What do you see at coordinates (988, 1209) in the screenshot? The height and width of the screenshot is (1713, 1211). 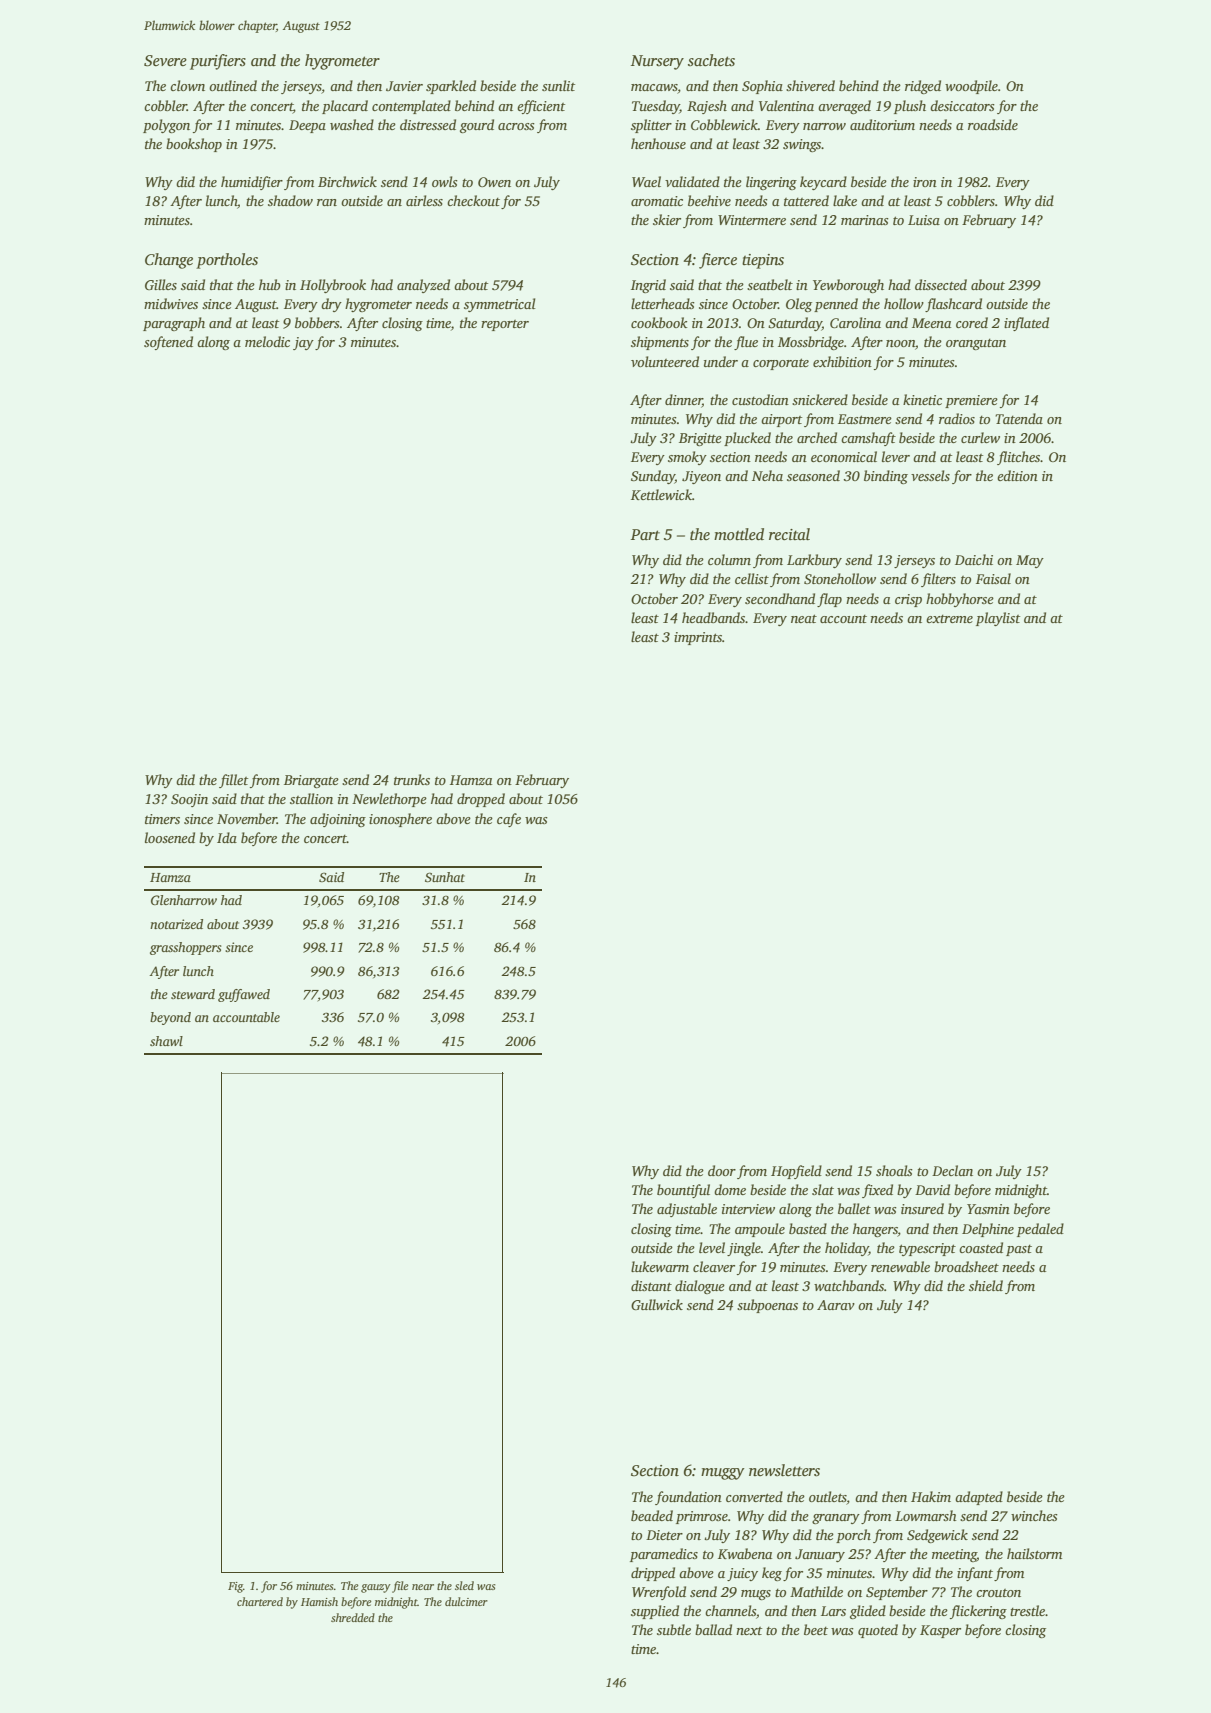 I see `Yasmin` at bounding box center [988, 1209].
